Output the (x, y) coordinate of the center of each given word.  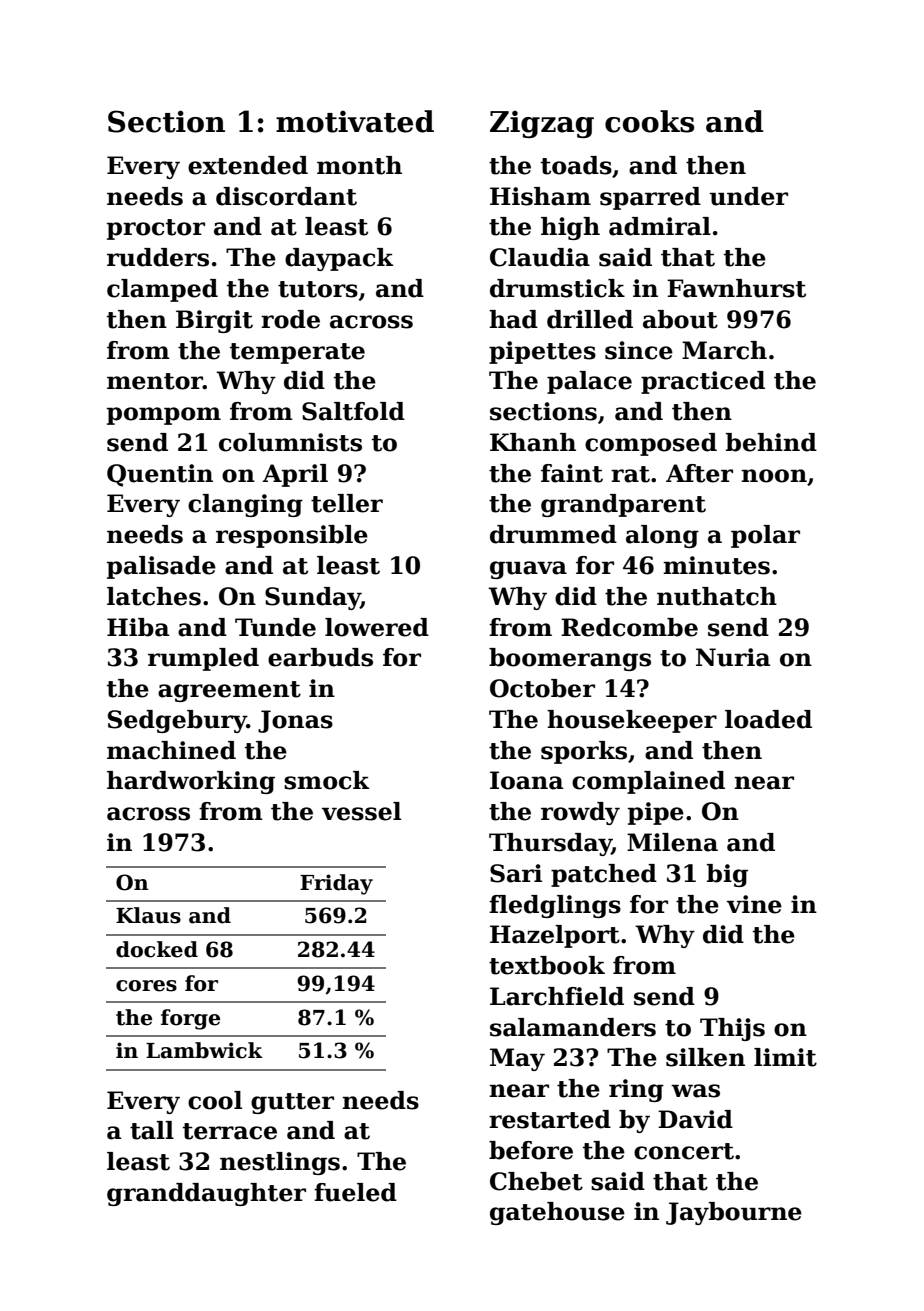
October (542, 688)
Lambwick (204, 1050)
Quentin (160, 475)
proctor (156, 229)
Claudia (540, 257)
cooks (649, 121)
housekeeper (632, 721)
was (695, 1091)
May (517, 1059)
